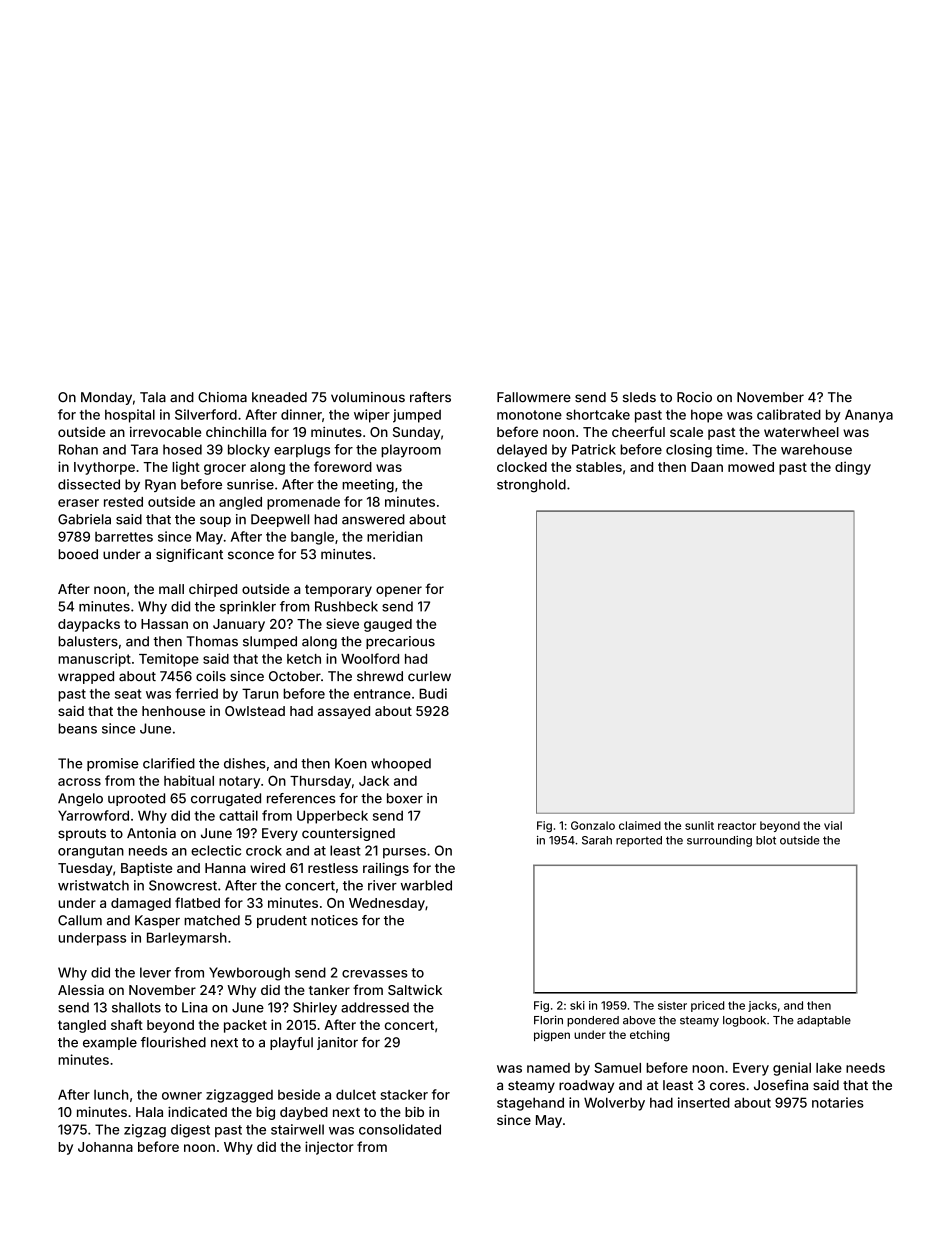 The image size is (952, 1233). What do you see at coordinates (704, 1102) in the page?
I see `inserted` at bounding box center [704, 1102].
